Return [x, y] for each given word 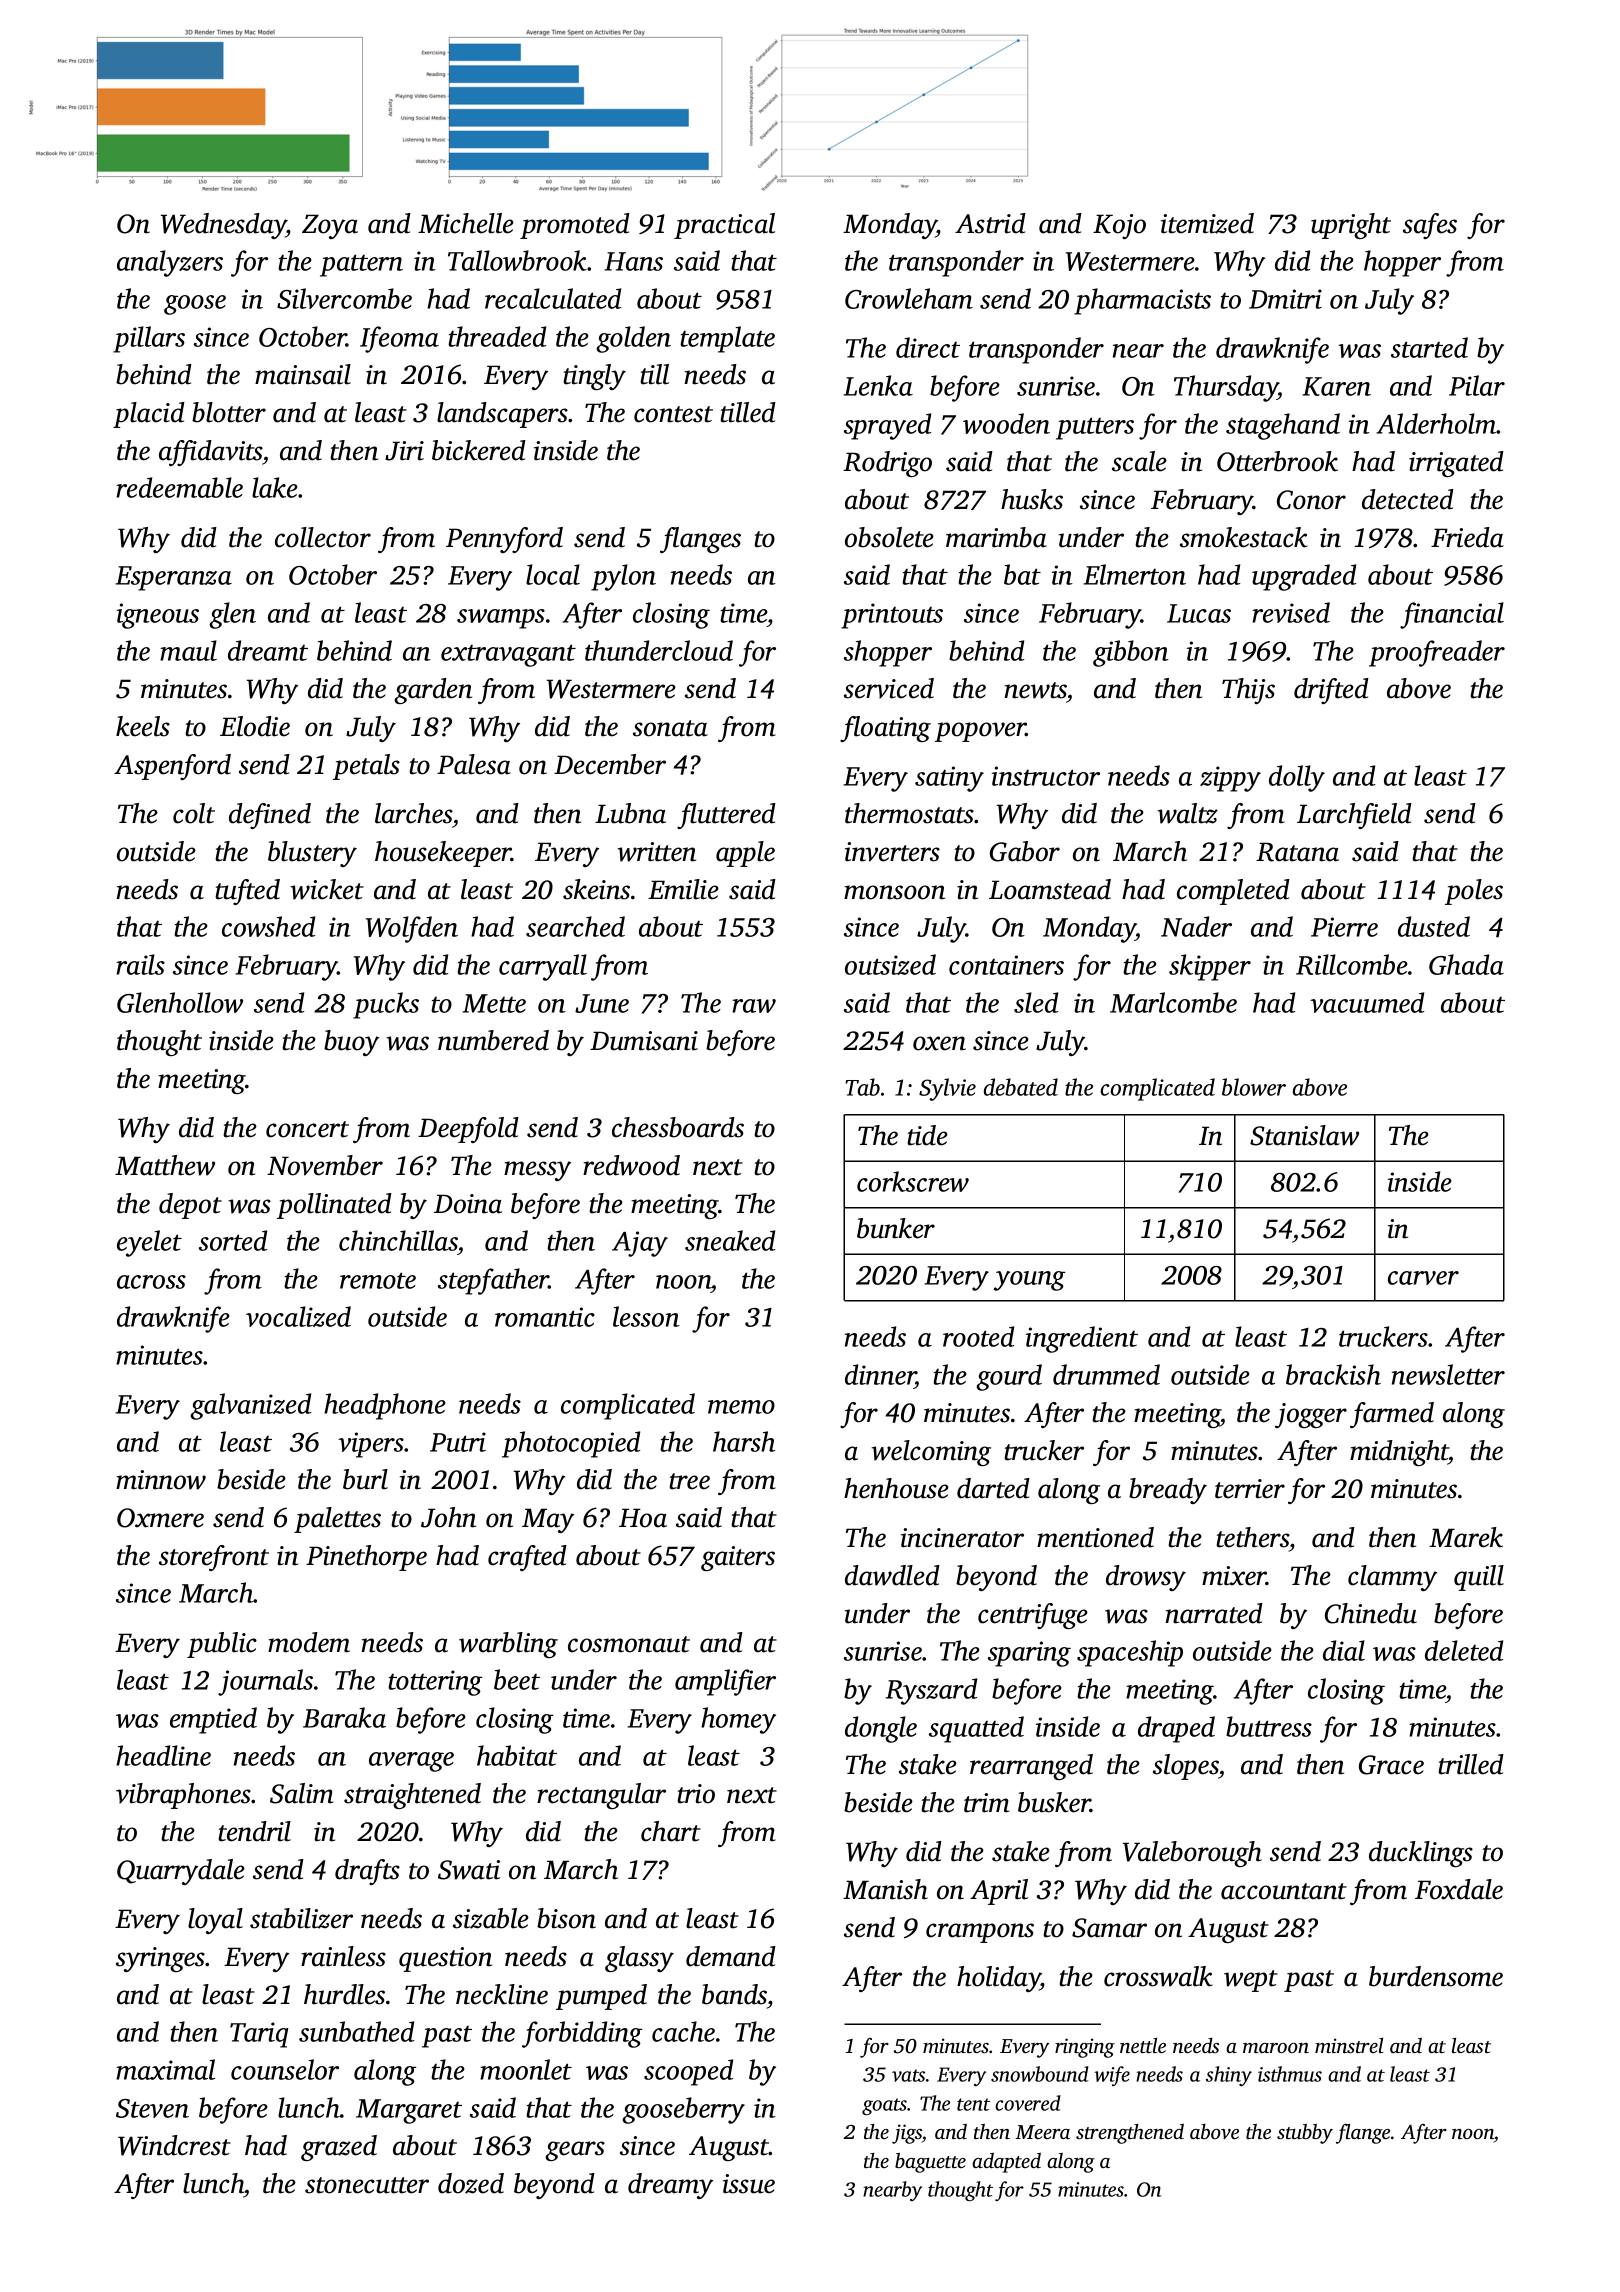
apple [745, 854]
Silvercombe [344, 298]
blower [1254, 1087]
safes [1430, 226]
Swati [469, 1870]
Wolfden [412, 929]
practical [724, 226]
